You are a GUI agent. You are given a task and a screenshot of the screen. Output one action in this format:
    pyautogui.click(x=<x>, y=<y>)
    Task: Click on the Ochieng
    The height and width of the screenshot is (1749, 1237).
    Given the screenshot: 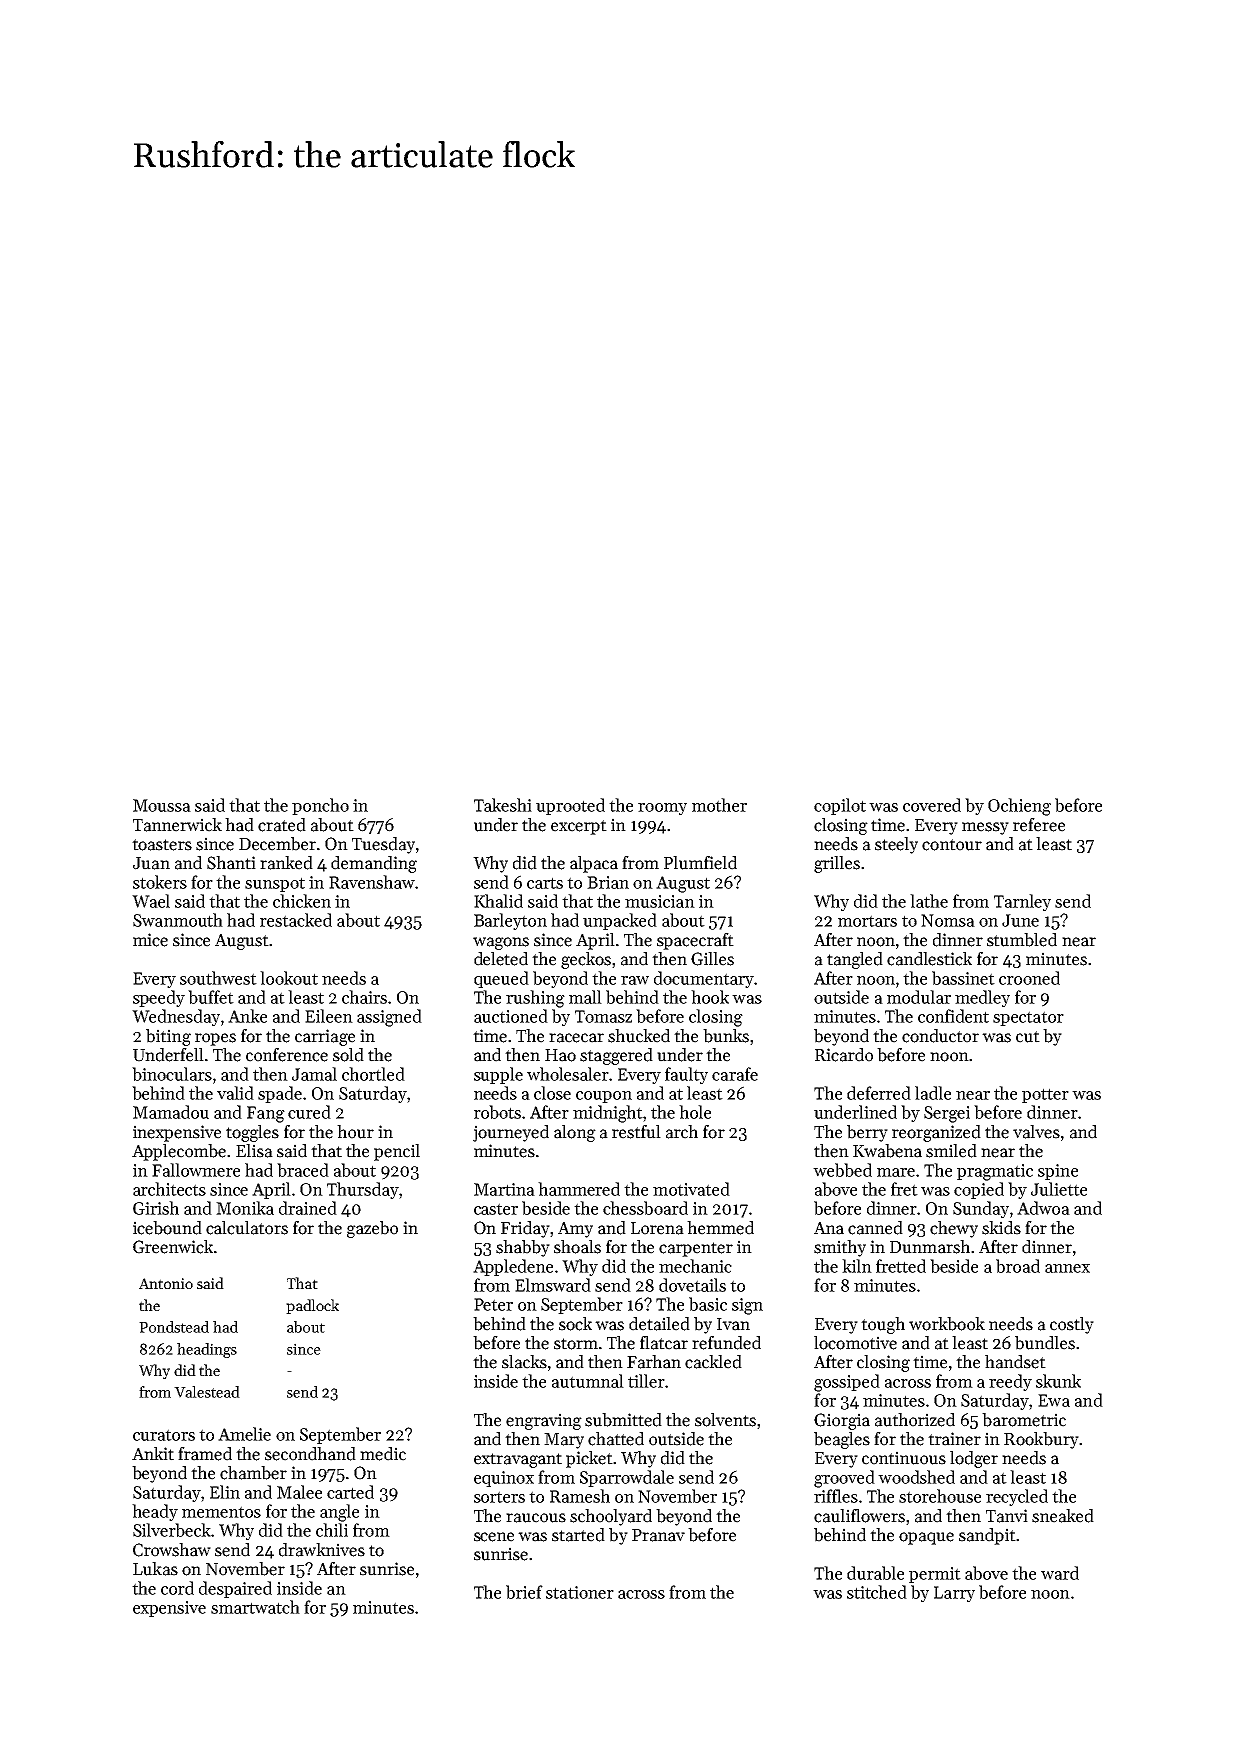 What is the action you would take?
    pyautogui.click(x=1019, y=807)
